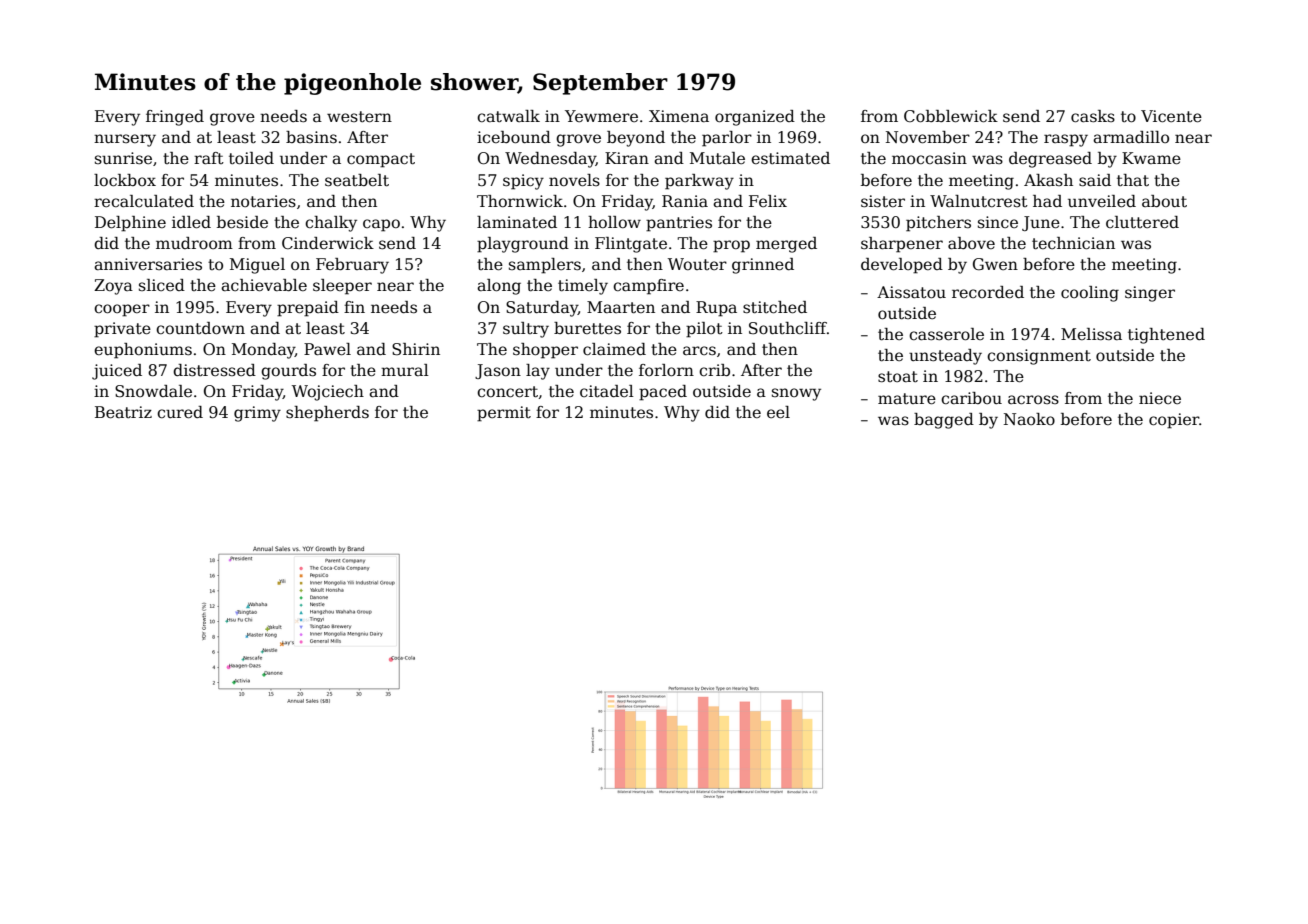 This image has width=1308, height=924. I want to click on playground, so click(523, 245).
